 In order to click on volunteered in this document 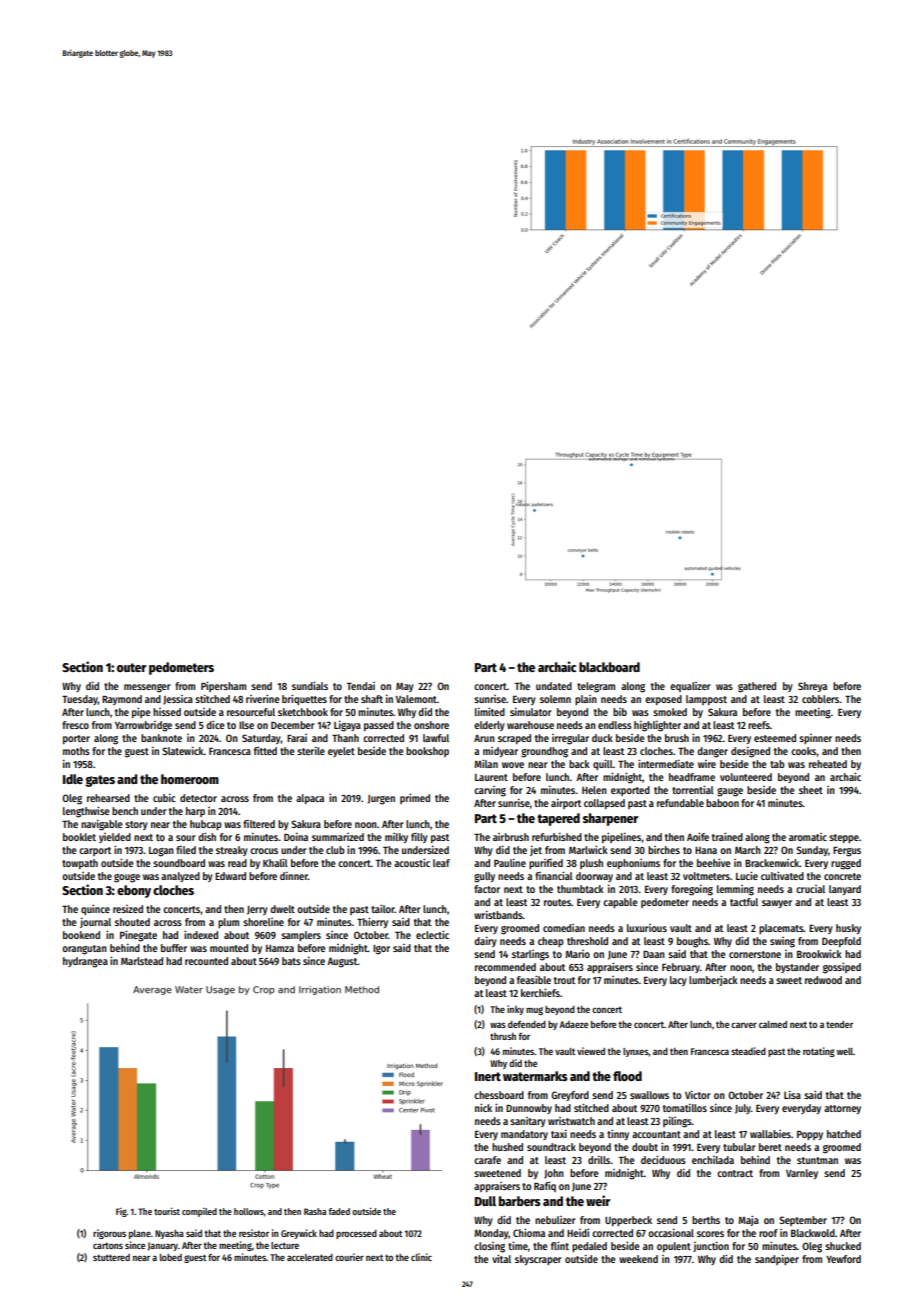, I will do `click(746, 777)`.
